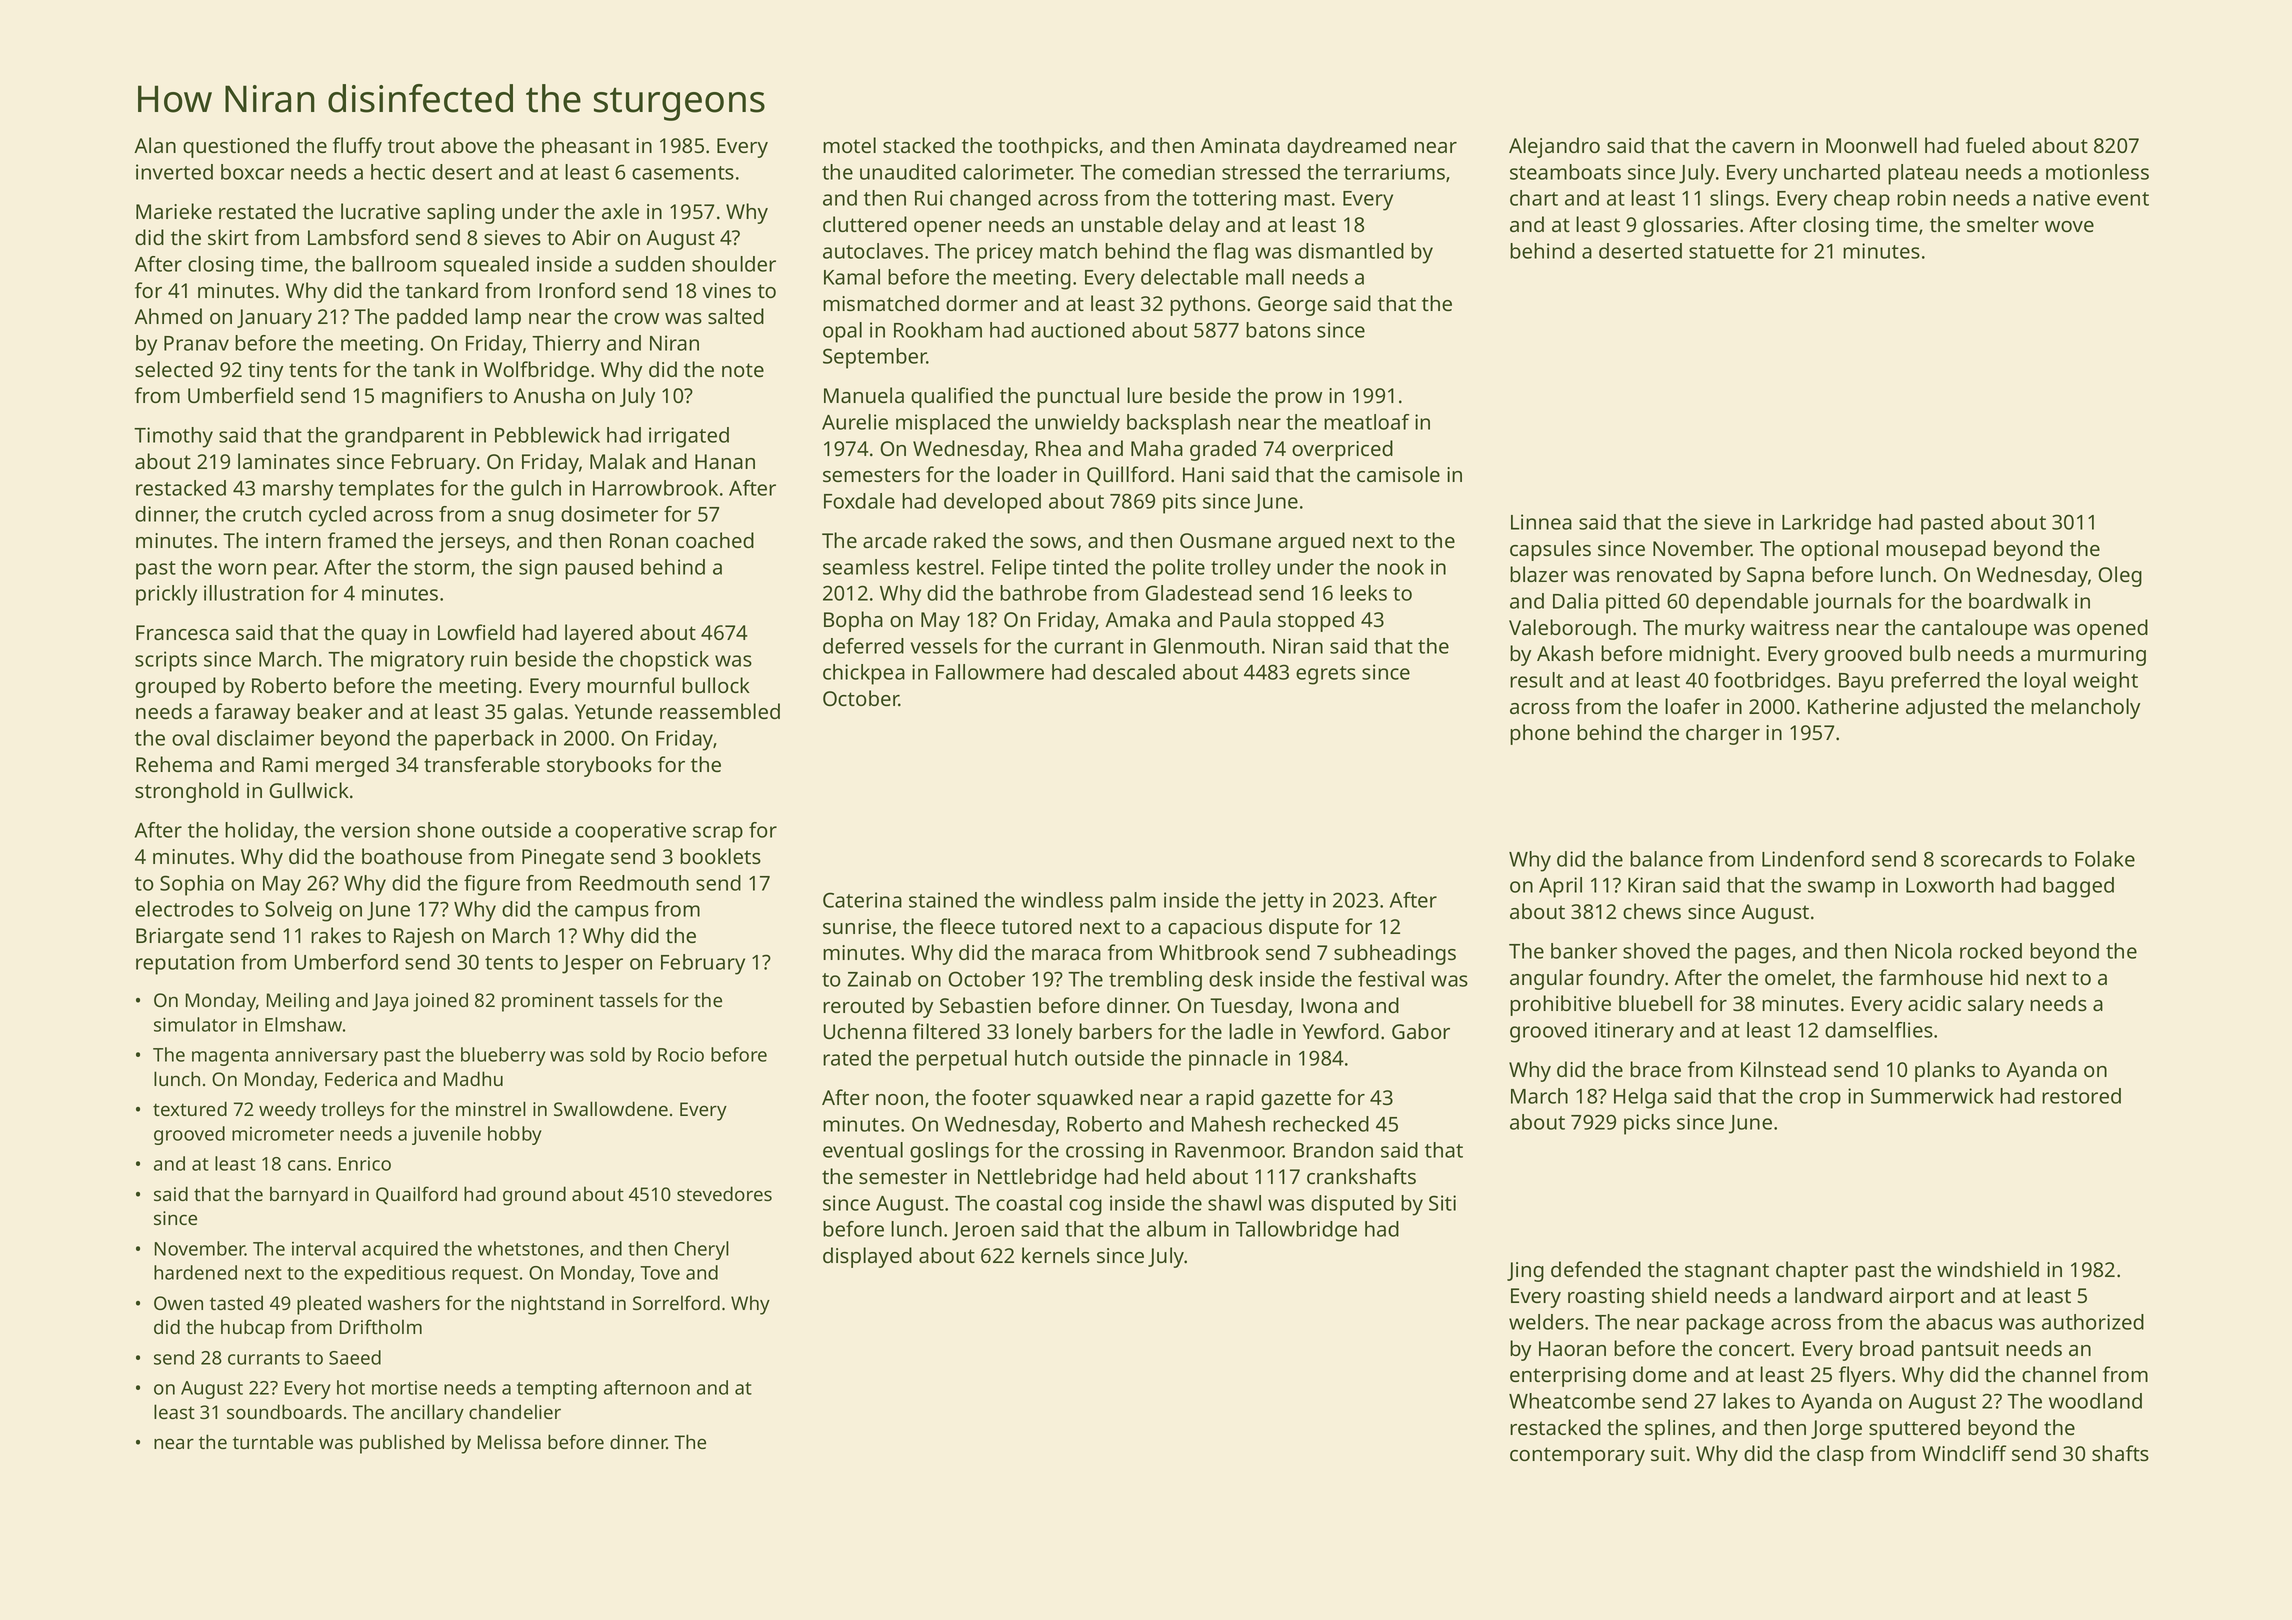 This page has height=1620, width=2292. Describe the element at coordinates (1056, 1255) in the page. I see `kernels` at that location.
